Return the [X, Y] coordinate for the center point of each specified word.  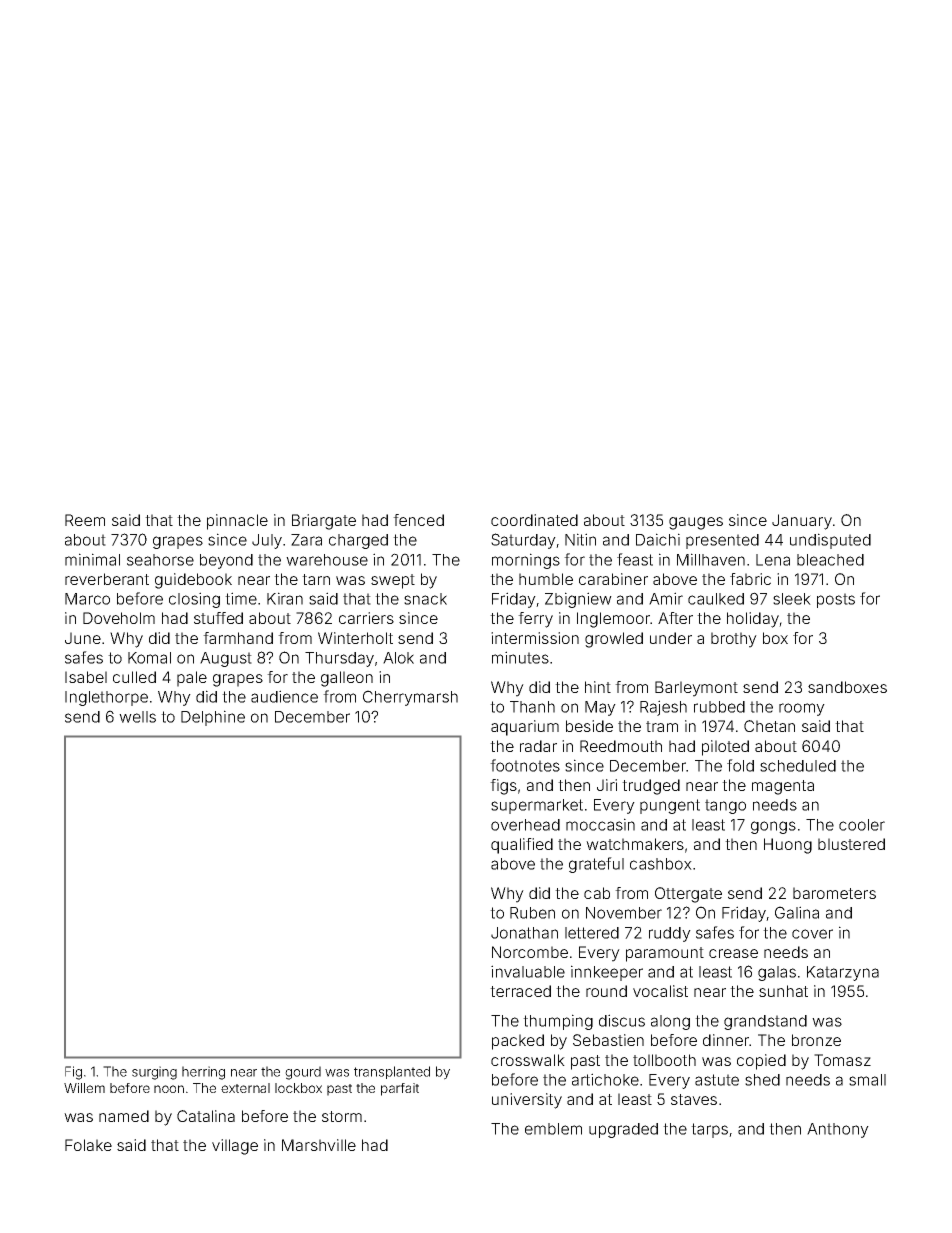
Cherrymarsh [410, 698]
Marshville [319, 1145]
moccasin [600, 824]
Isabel [86, 677]
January [802, 522]
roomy [802, 709]
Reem [85, 520]
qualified [522, 846]
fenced [418, 520]
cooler [862, 825]
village [235, 1147]
